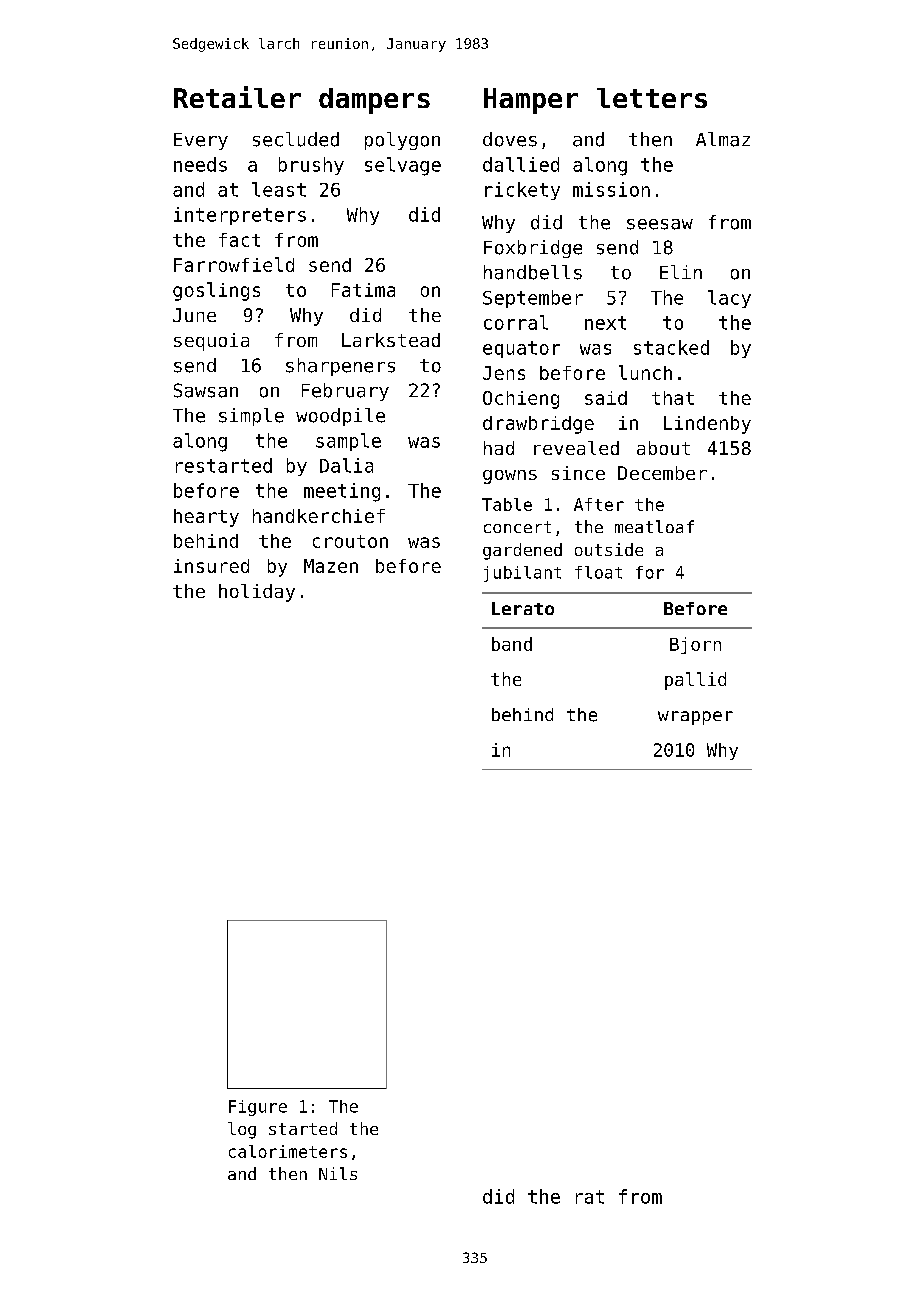  Describe the element at coordinates (695, 645) in the screenshot. I see `Bjorn` at that location.
